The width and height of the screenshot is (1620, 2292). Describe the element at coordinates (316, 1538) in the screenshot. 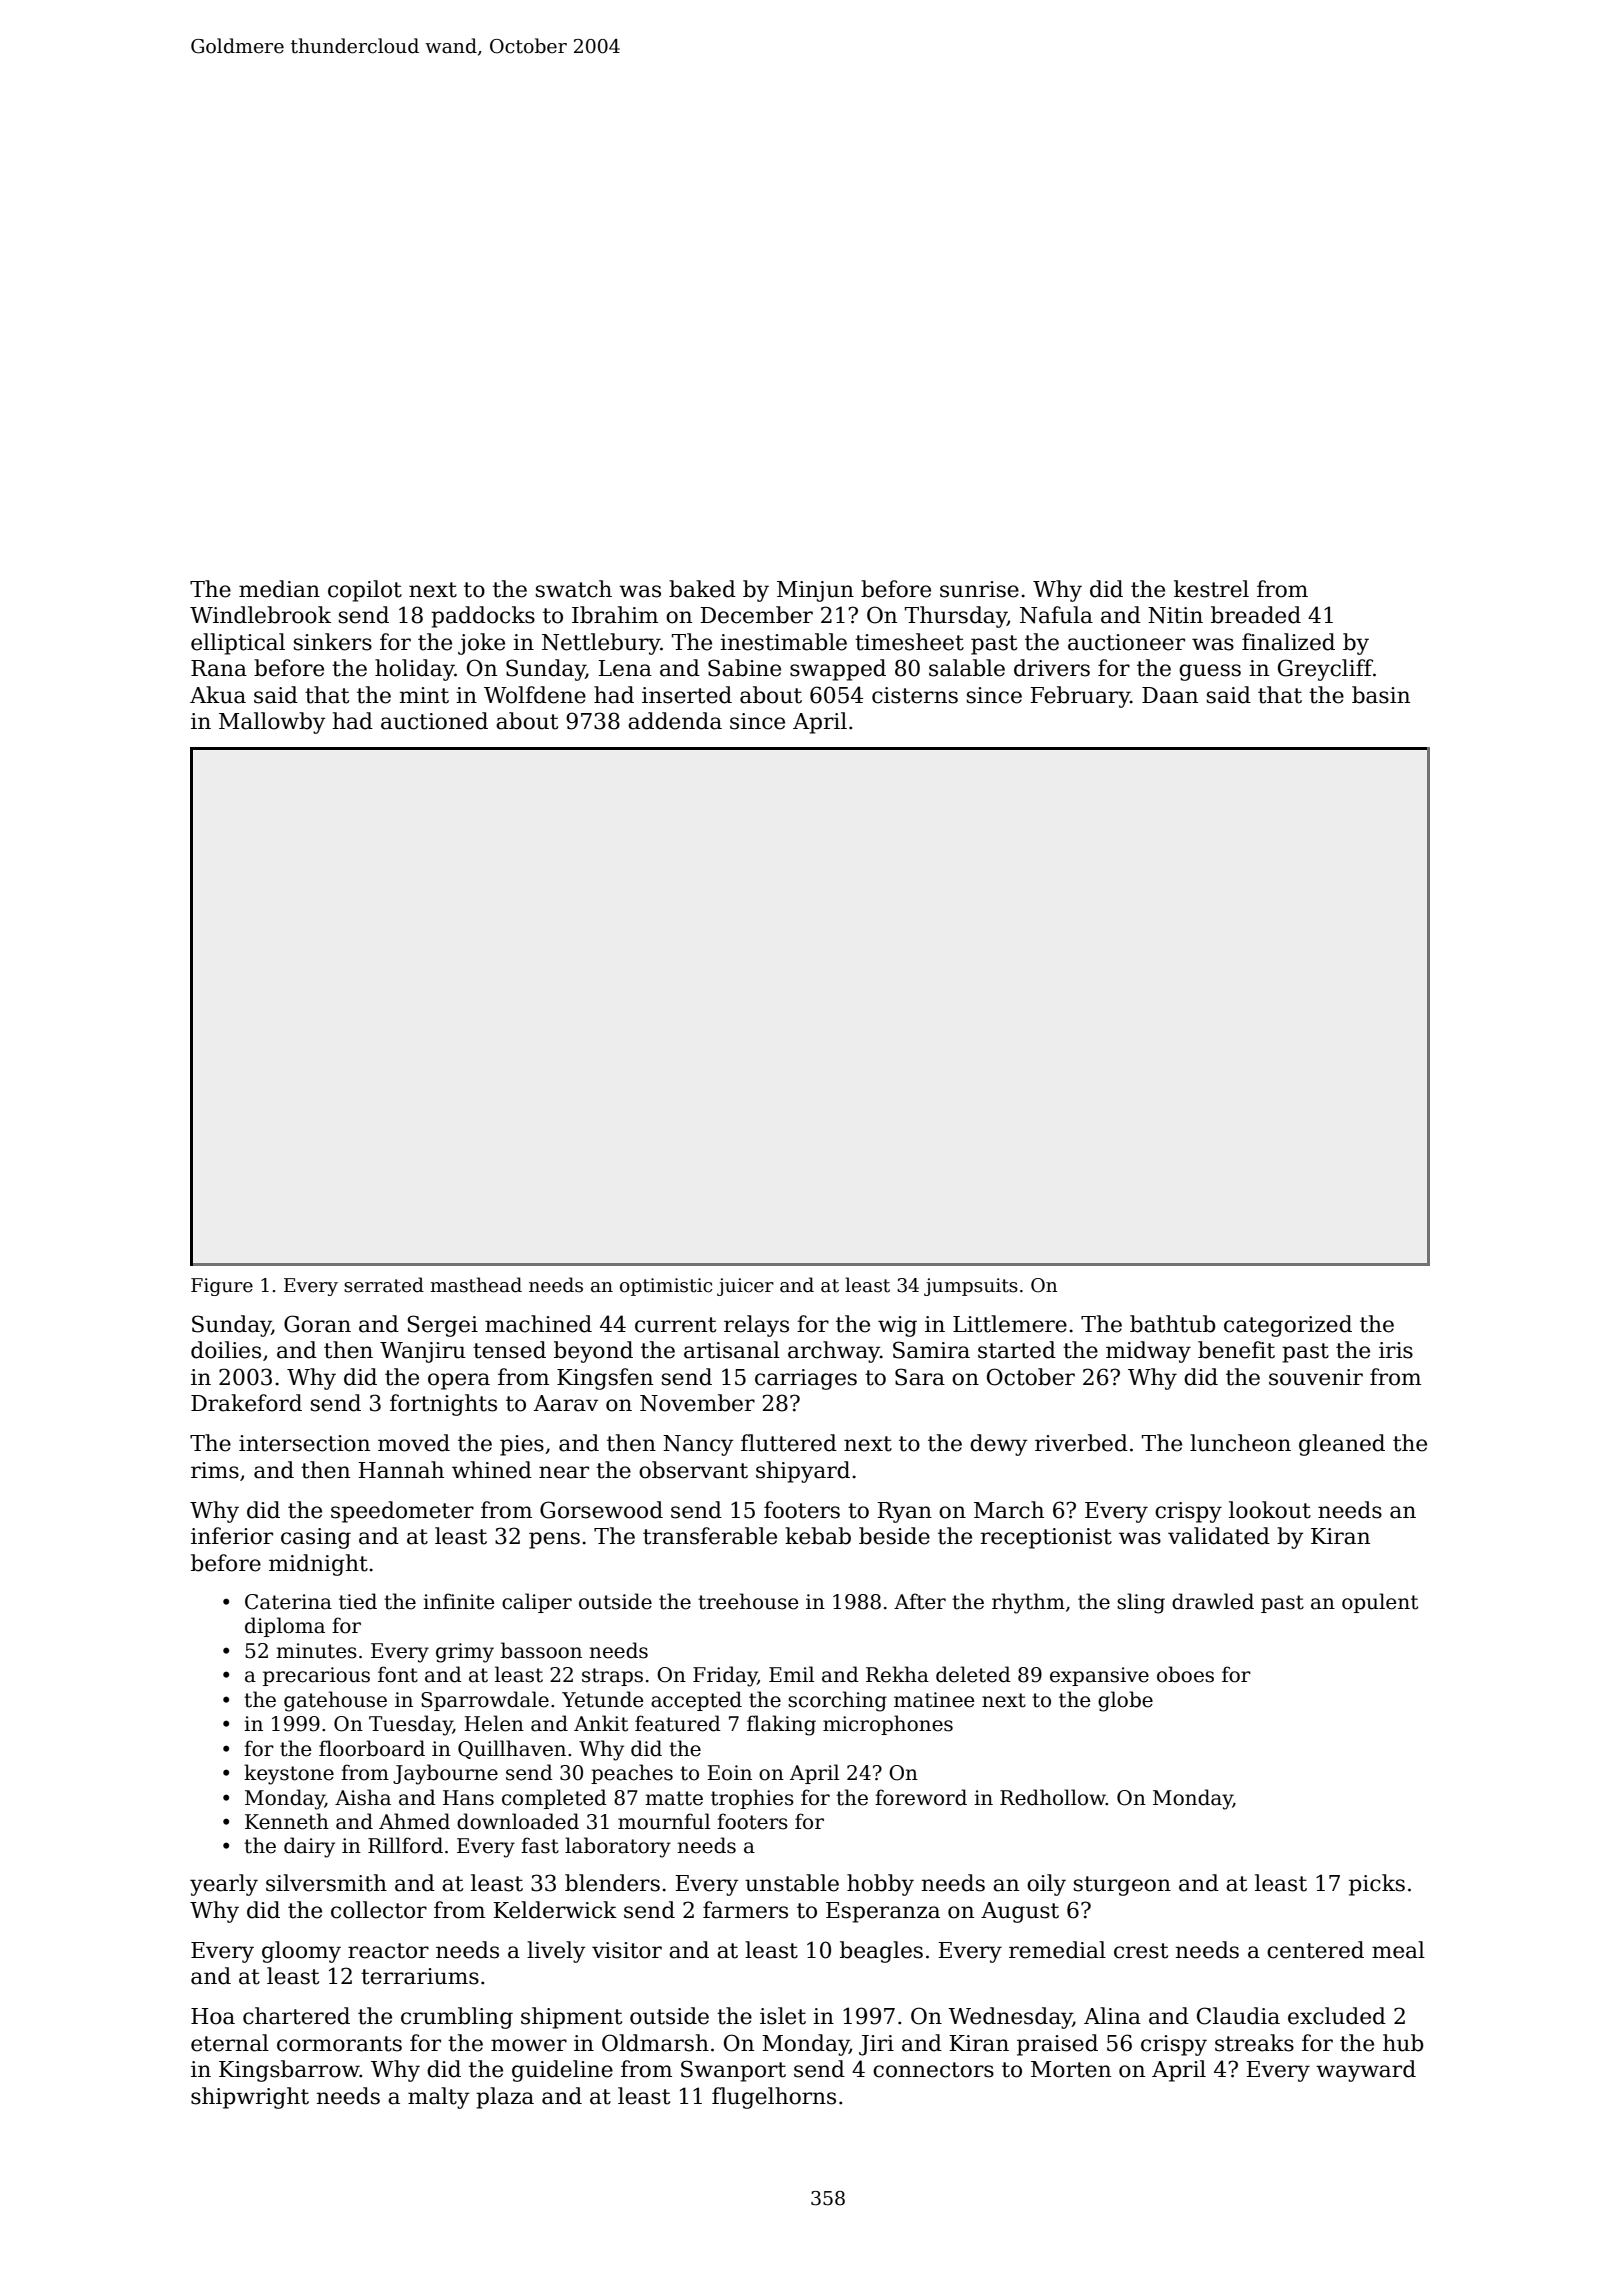

I see `casing` at that location.
